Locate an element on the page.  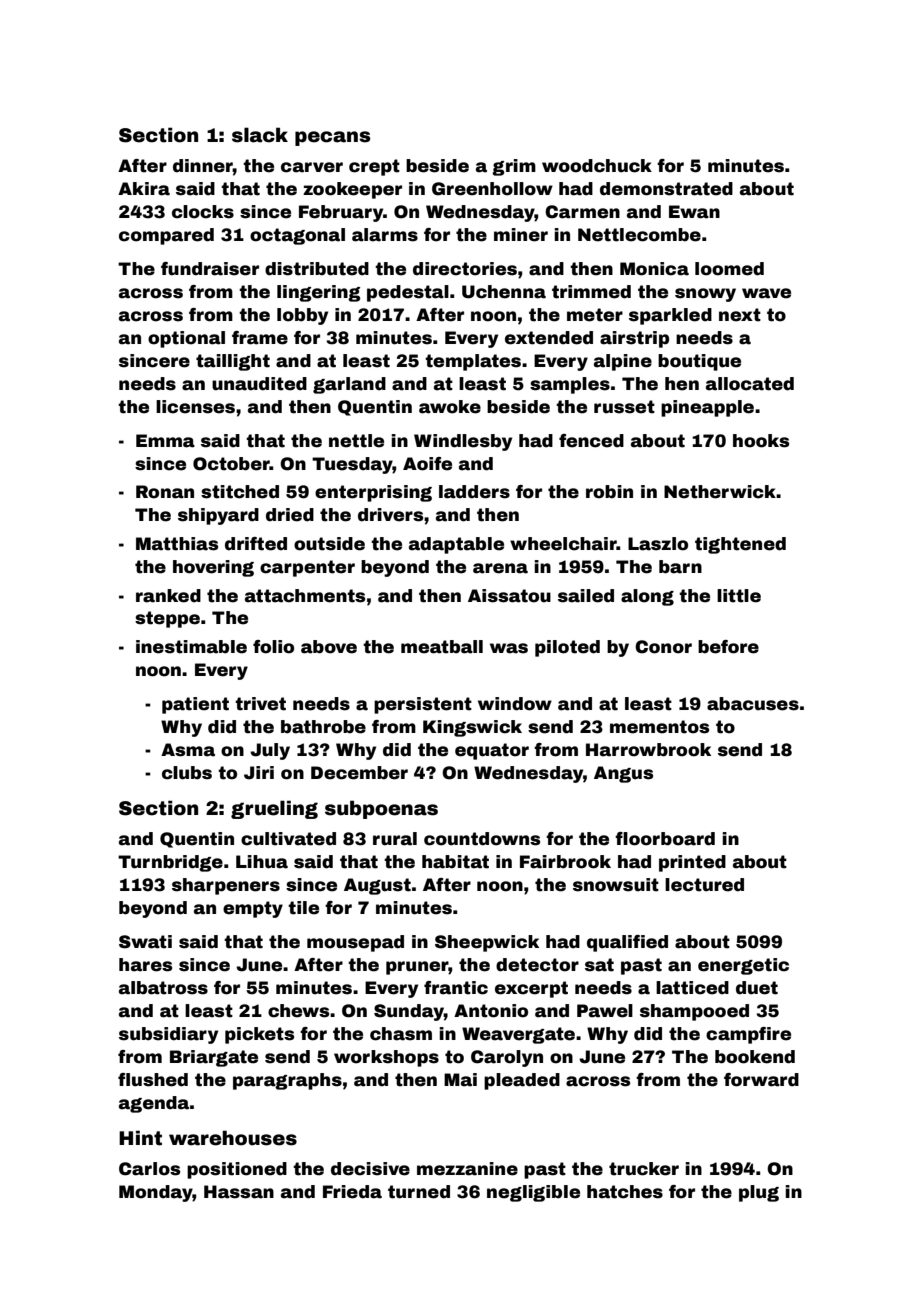
meatball is located at coordinates (442, 647).
